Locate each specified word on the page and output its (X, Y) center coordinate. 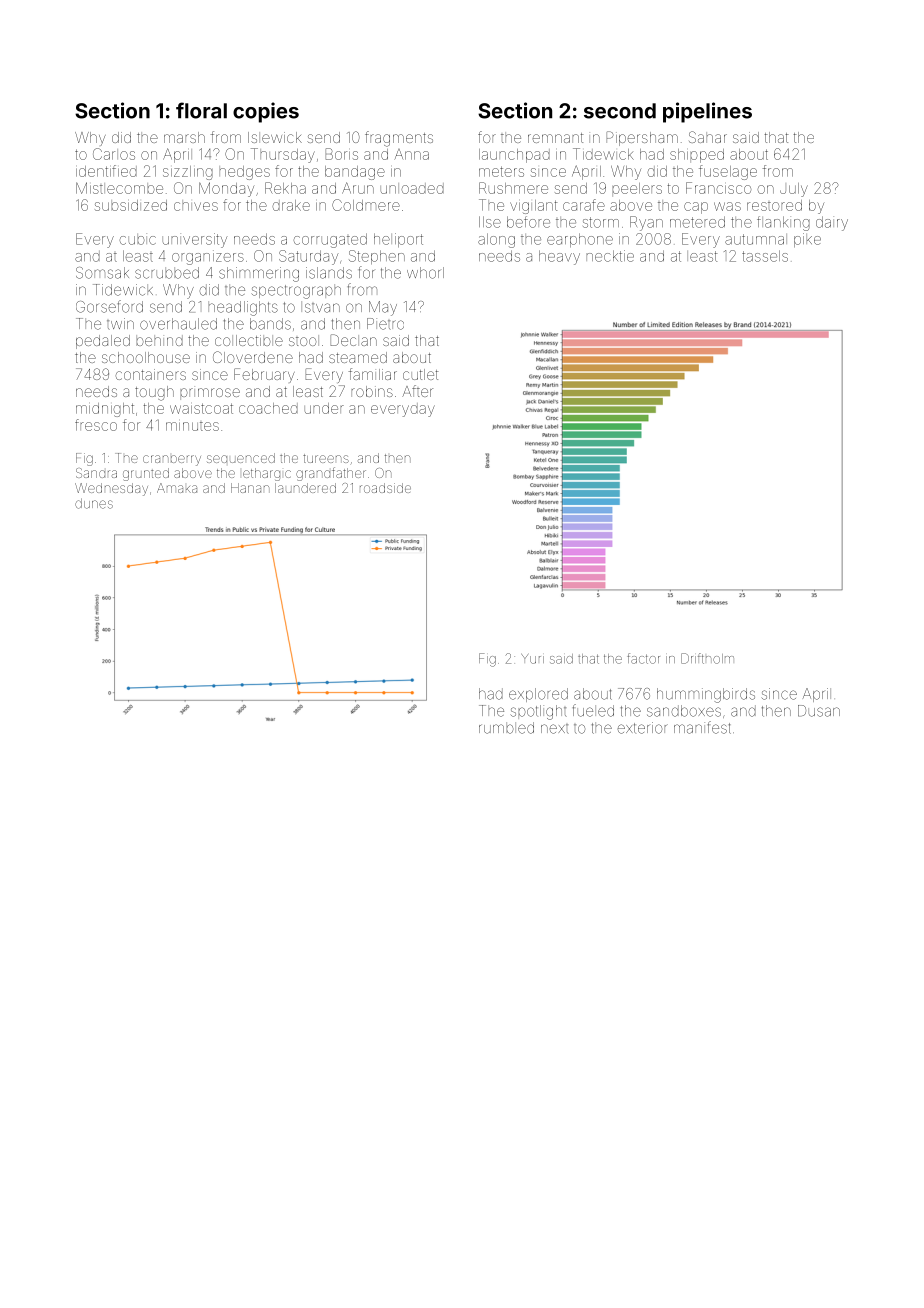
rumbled (506, 728)
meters (501, 171)
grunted (146, 474)
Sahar (708, 137)
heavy (559, 257)
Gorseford (109, 306)
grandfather (331, 474)
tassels (765, 256)
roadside (385, 488)
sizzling (188, 173)
